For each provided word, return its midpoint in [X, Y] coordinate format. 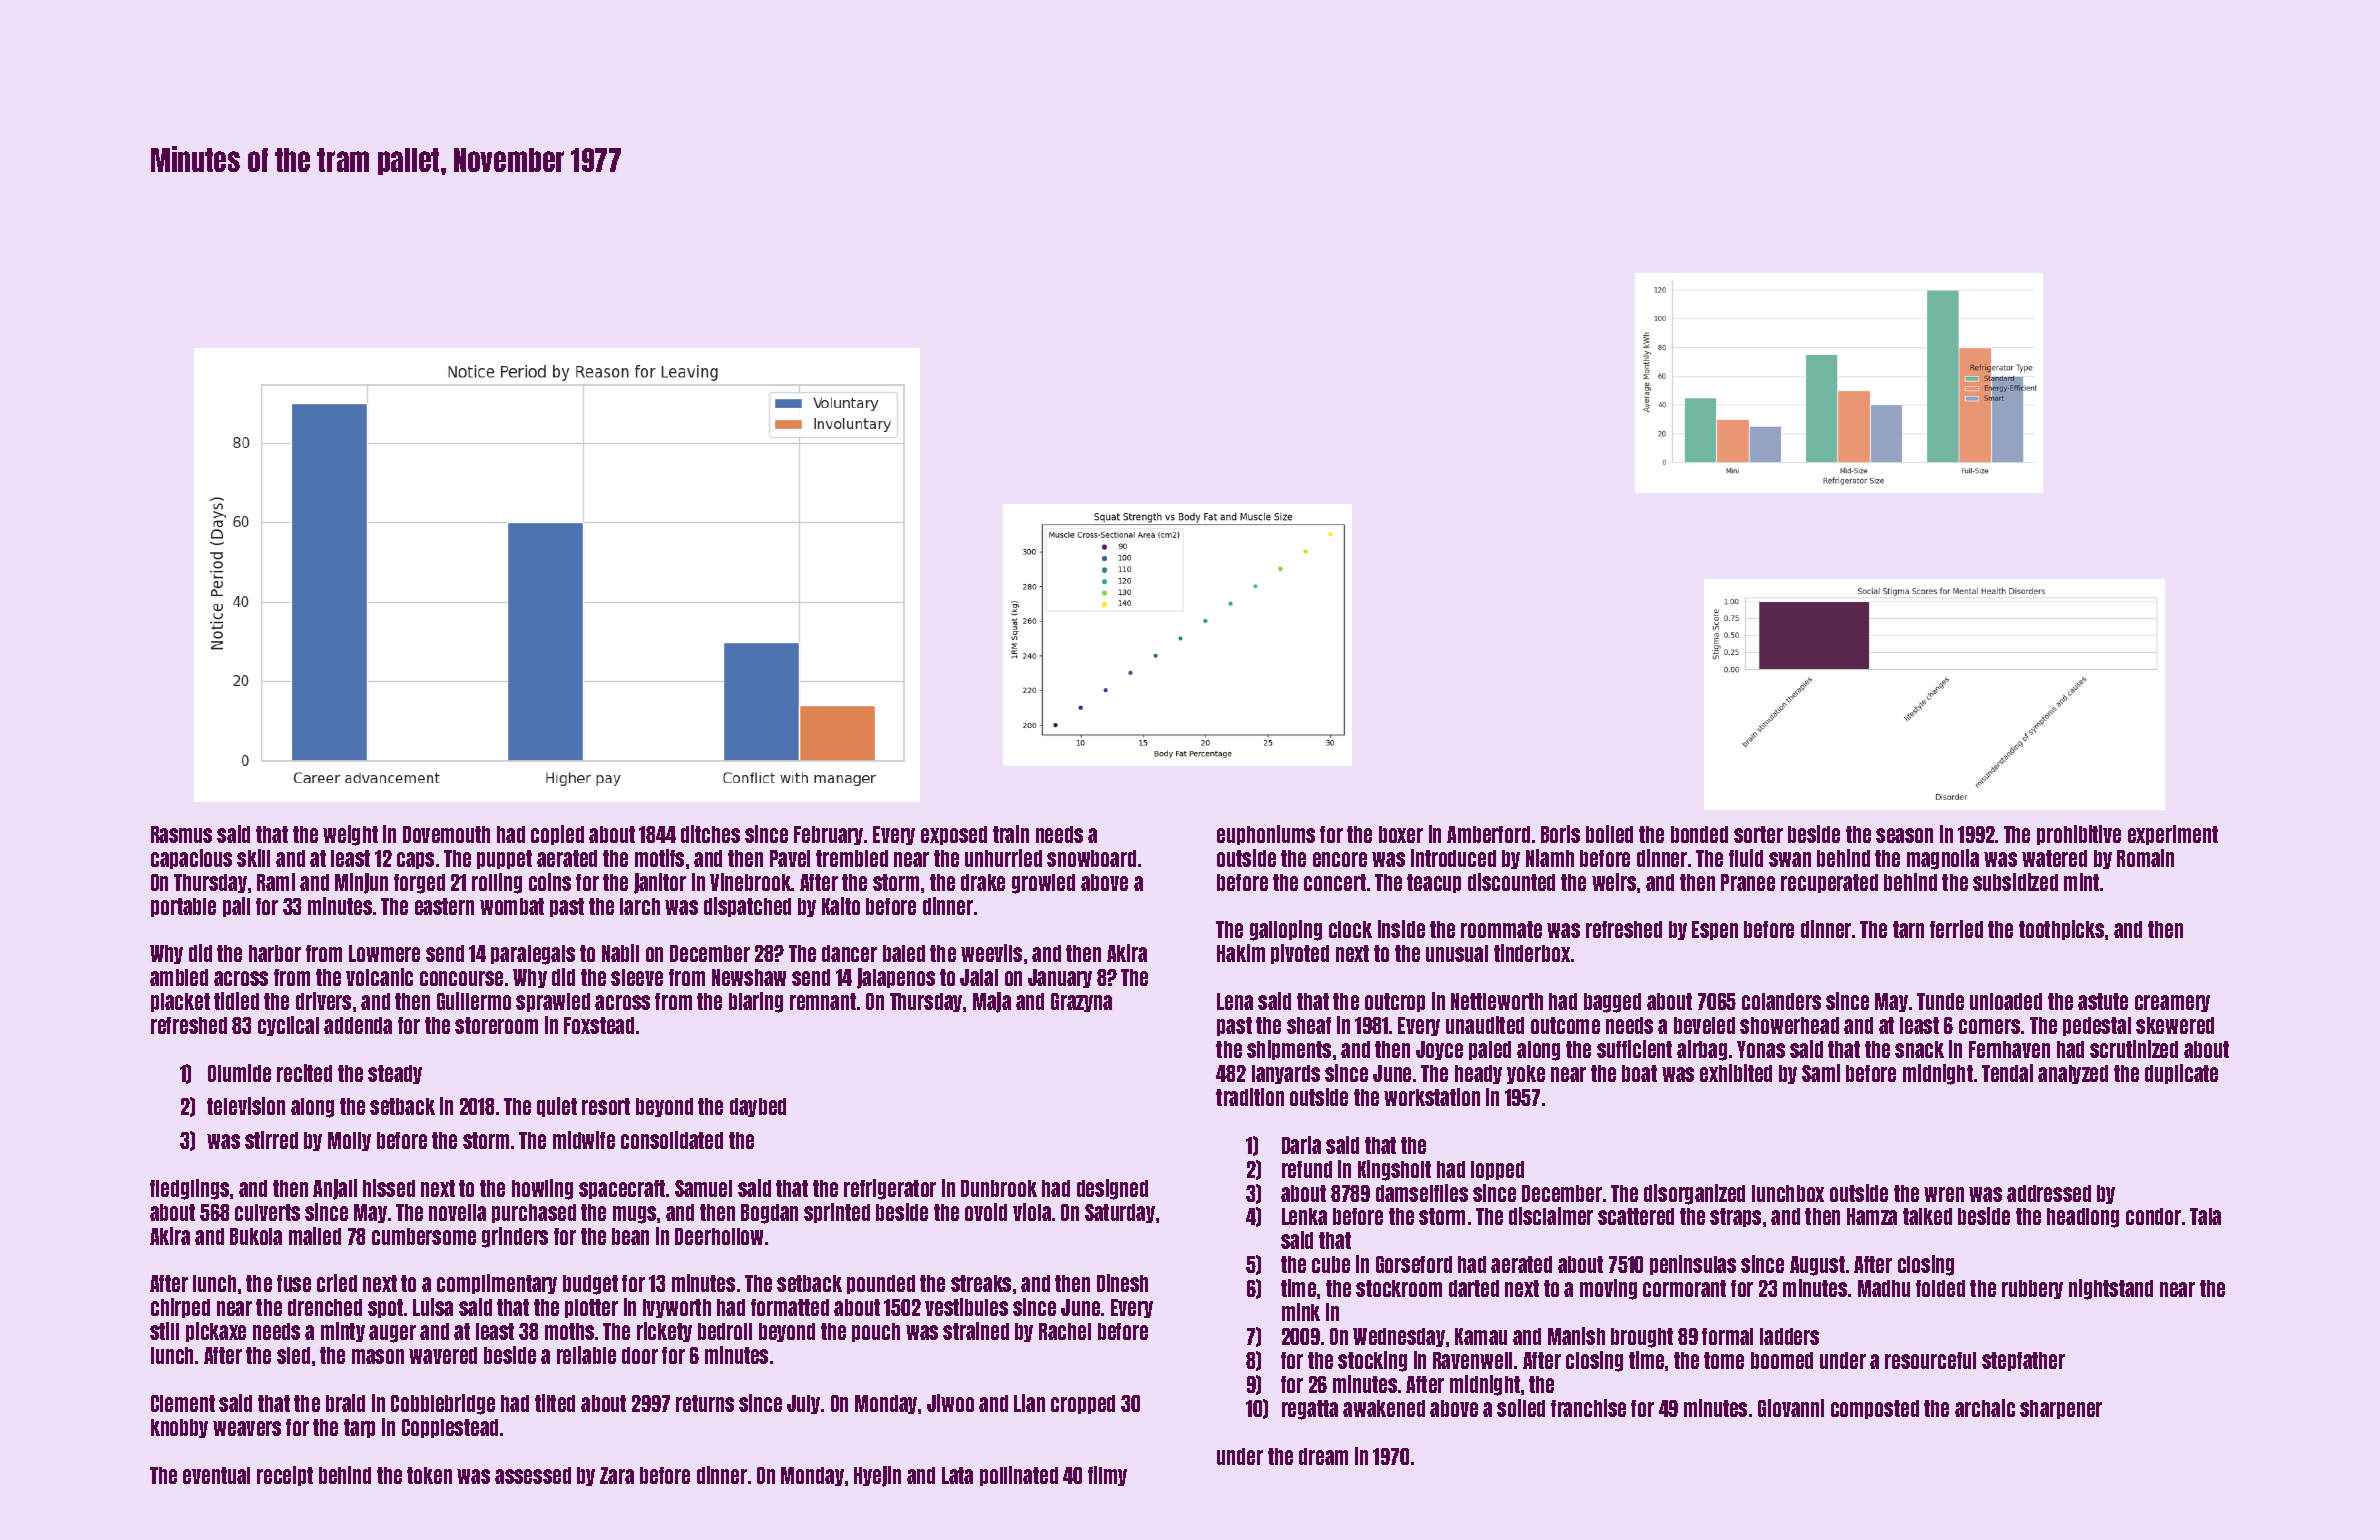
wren [1944, 1194]
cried [337, 1283]
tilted [555, 1403]
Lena [1235, 1001]
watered [2054, 858]
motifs [659, 858]
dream [1323, 1456]
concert [1335, 882]
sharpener [2061, 1409]
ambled [179, 977]
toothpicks [2061, 930]
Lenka [1304, 1216]
